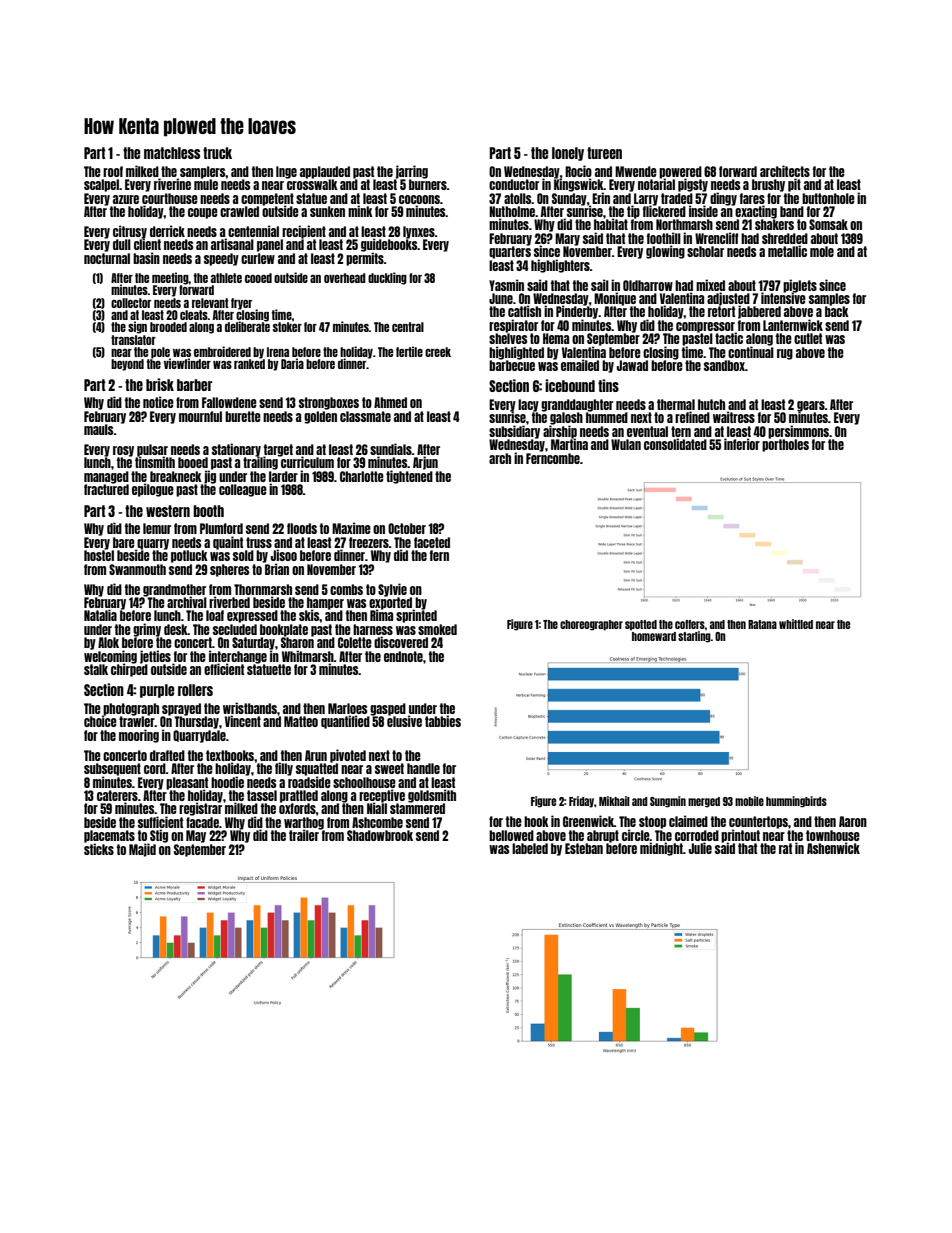 The height and width of the image is (1233, 952). I want to click on tabbies, so click(443, 721).
